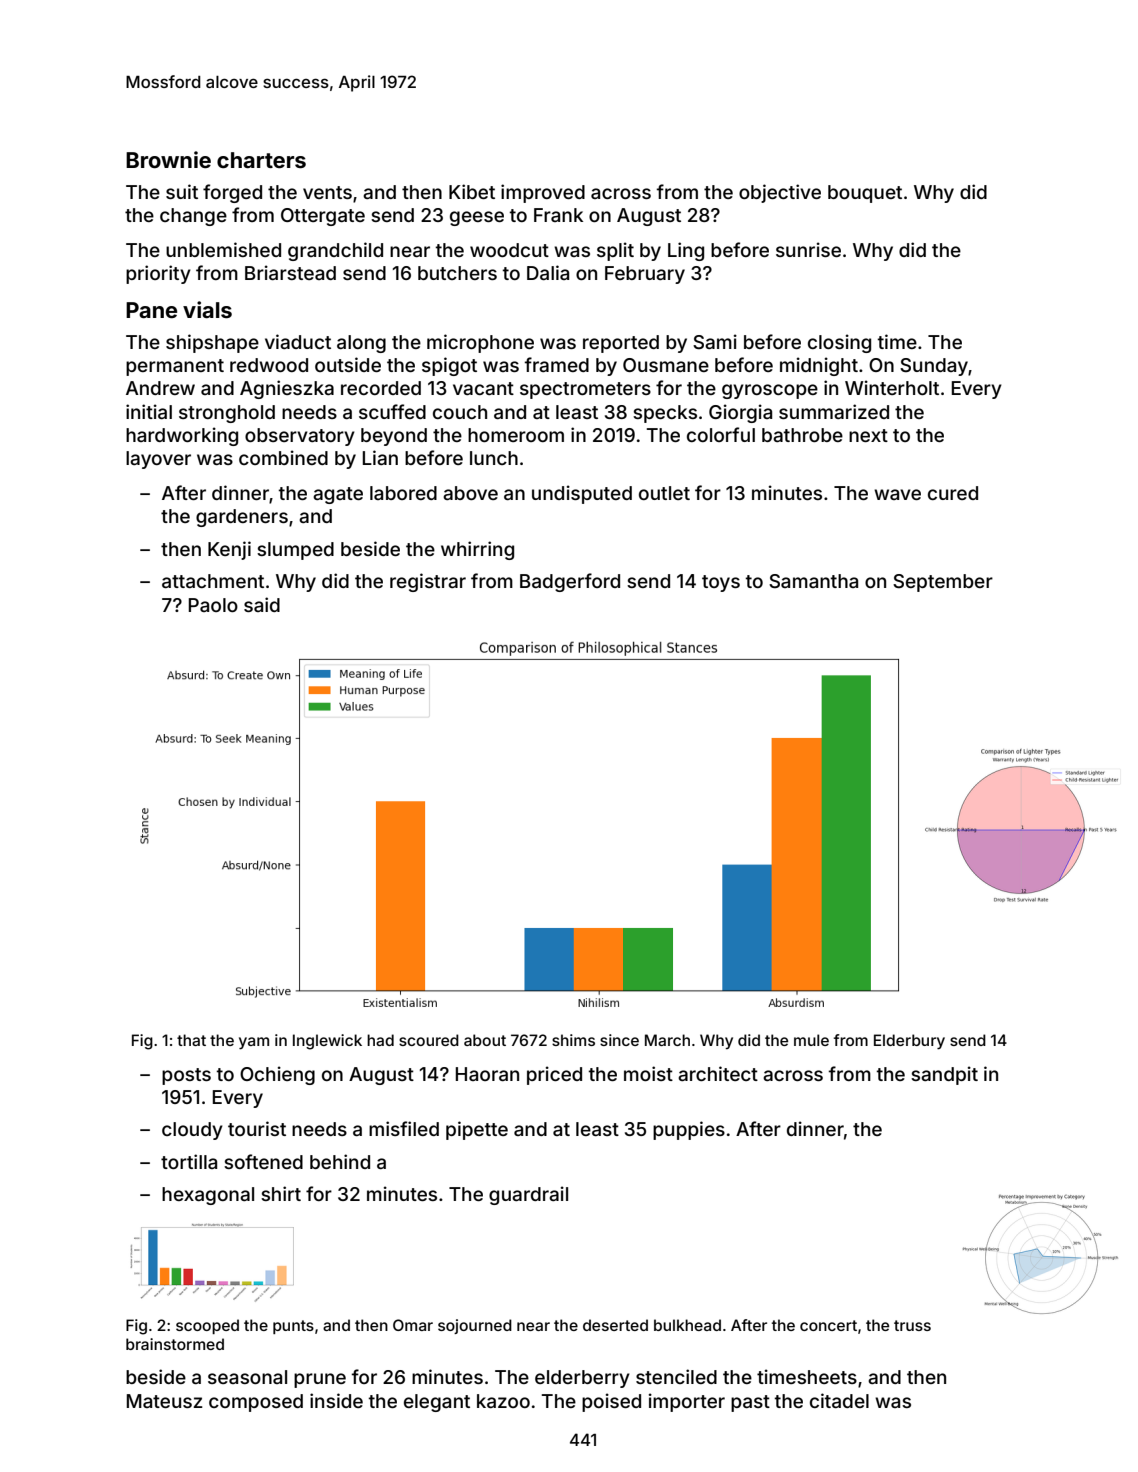 Image resolution: width=1138 pixels, height=1472 pixels. Describe the element at coordinates (472, 191) in the screenshot. I see `Kibet` at that location.
